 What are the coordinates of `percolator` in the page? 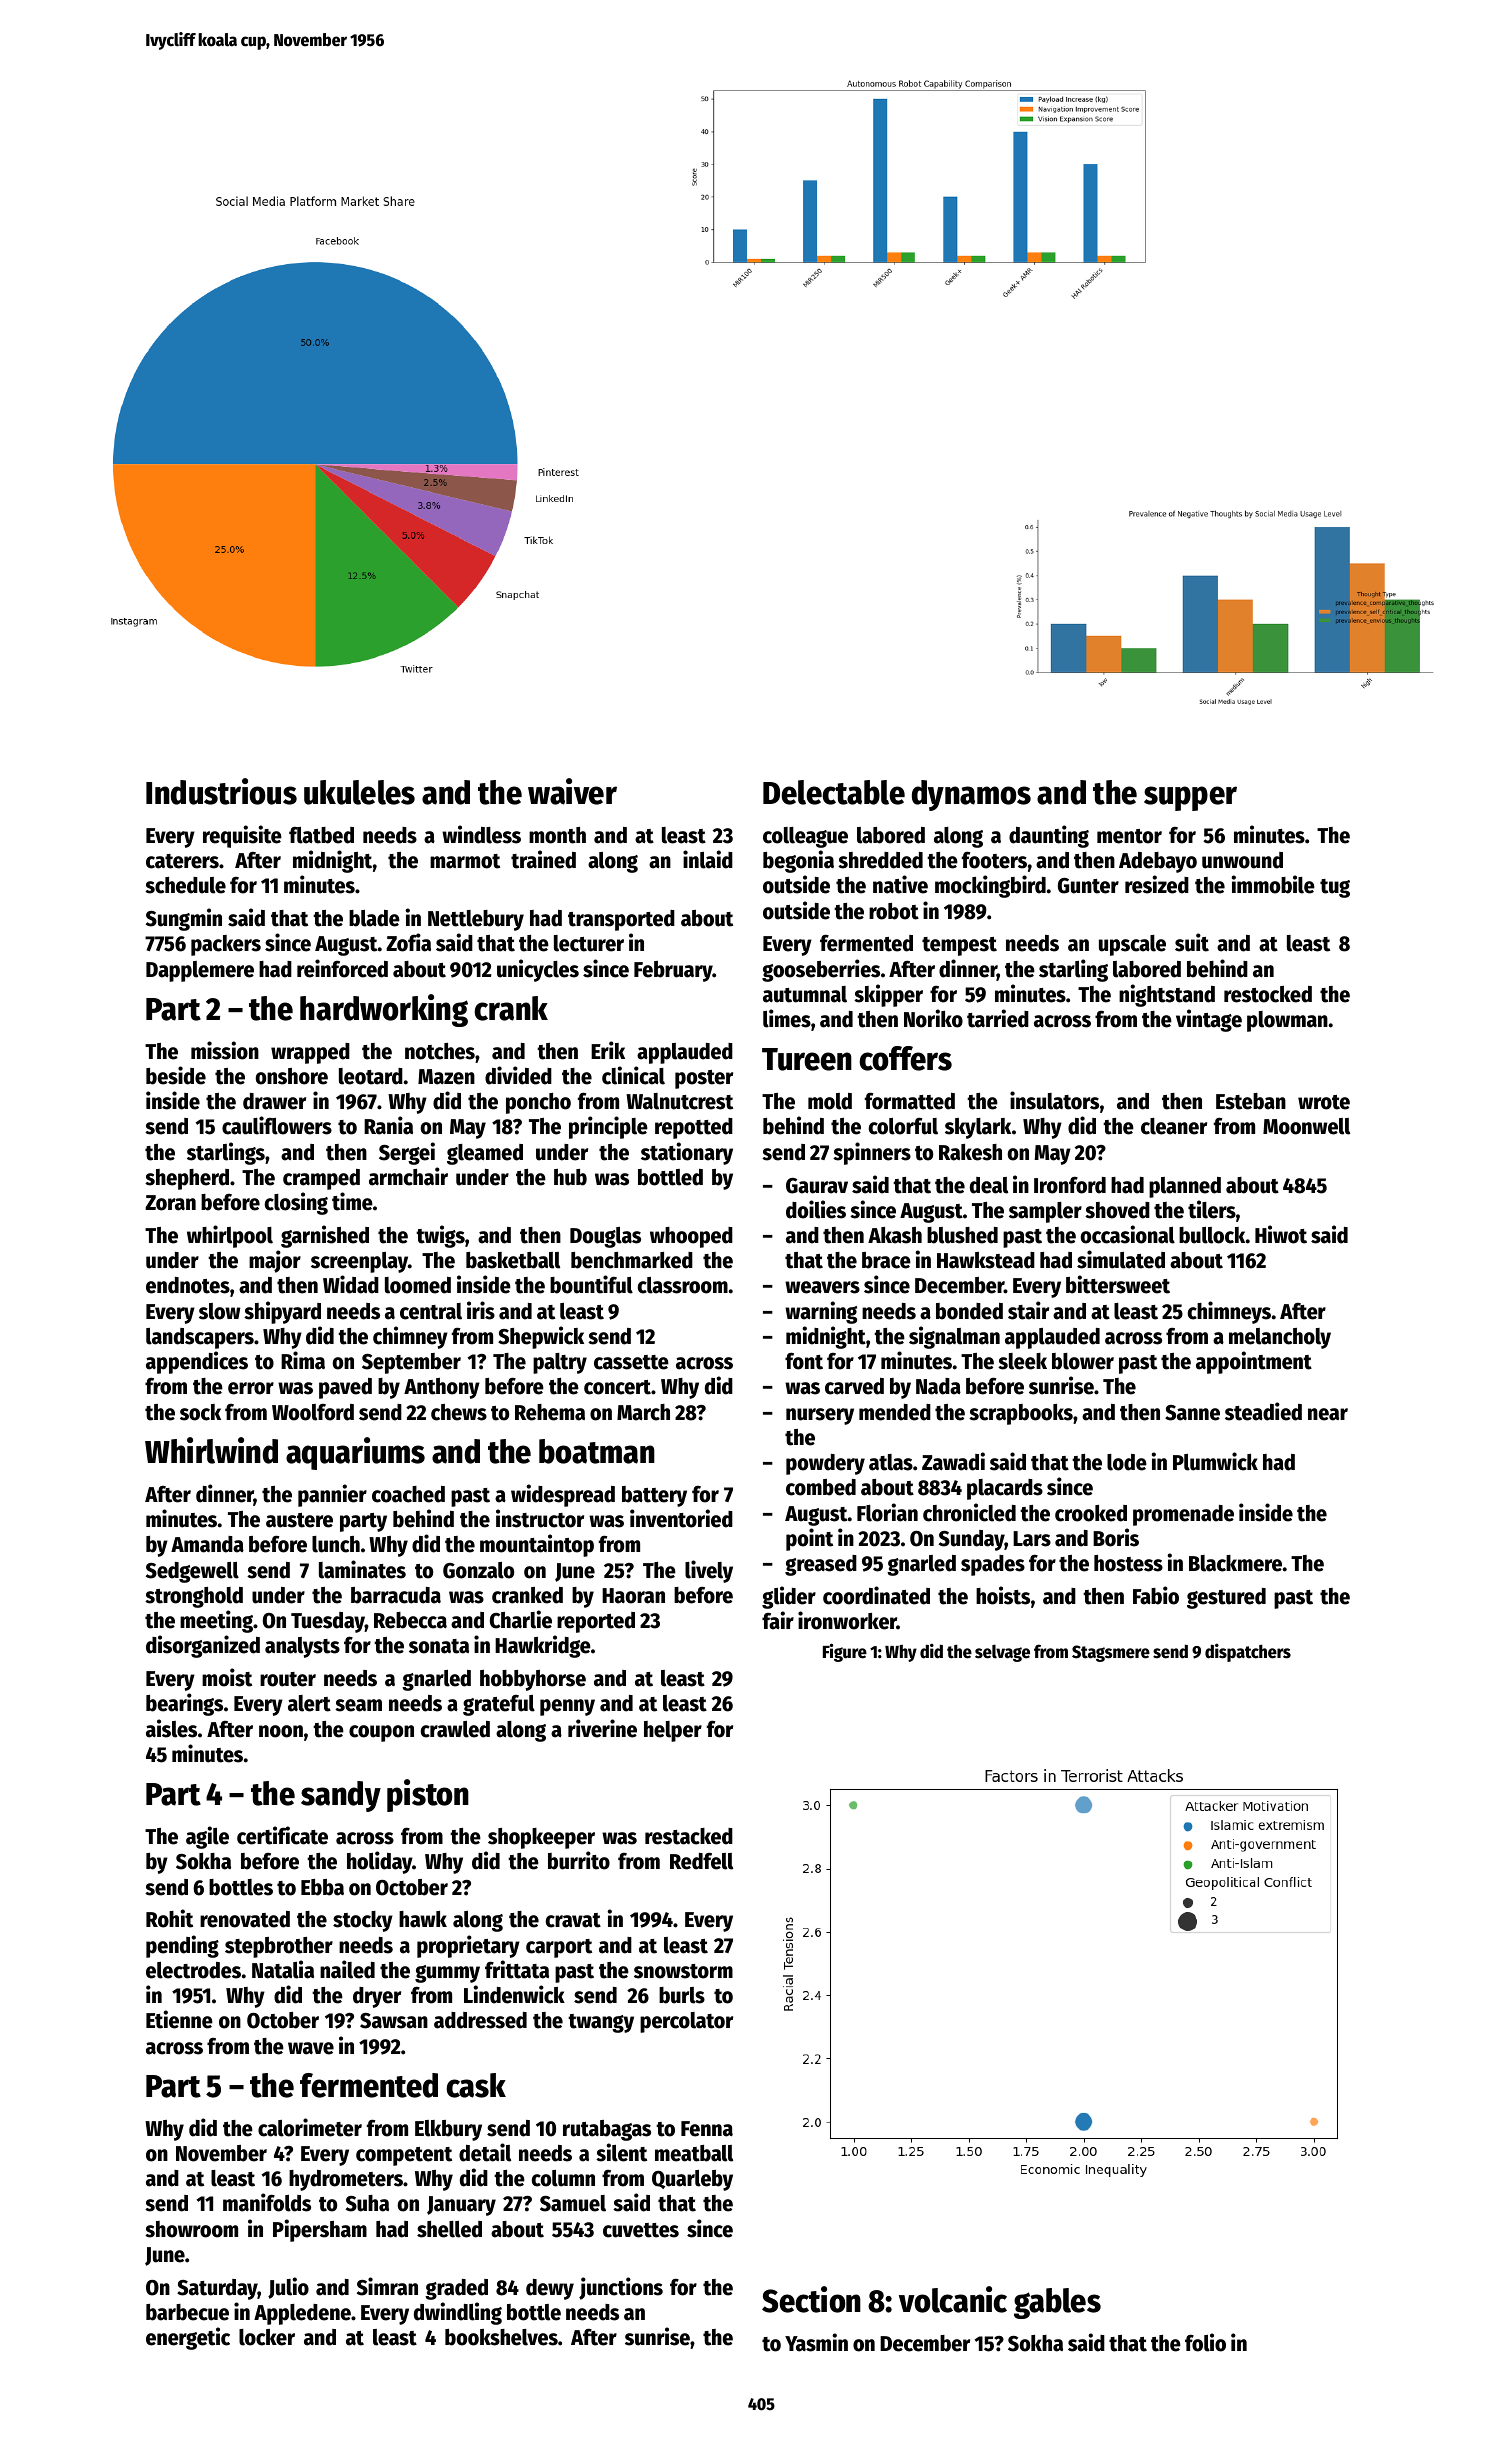 It's located at (686, 2022).
